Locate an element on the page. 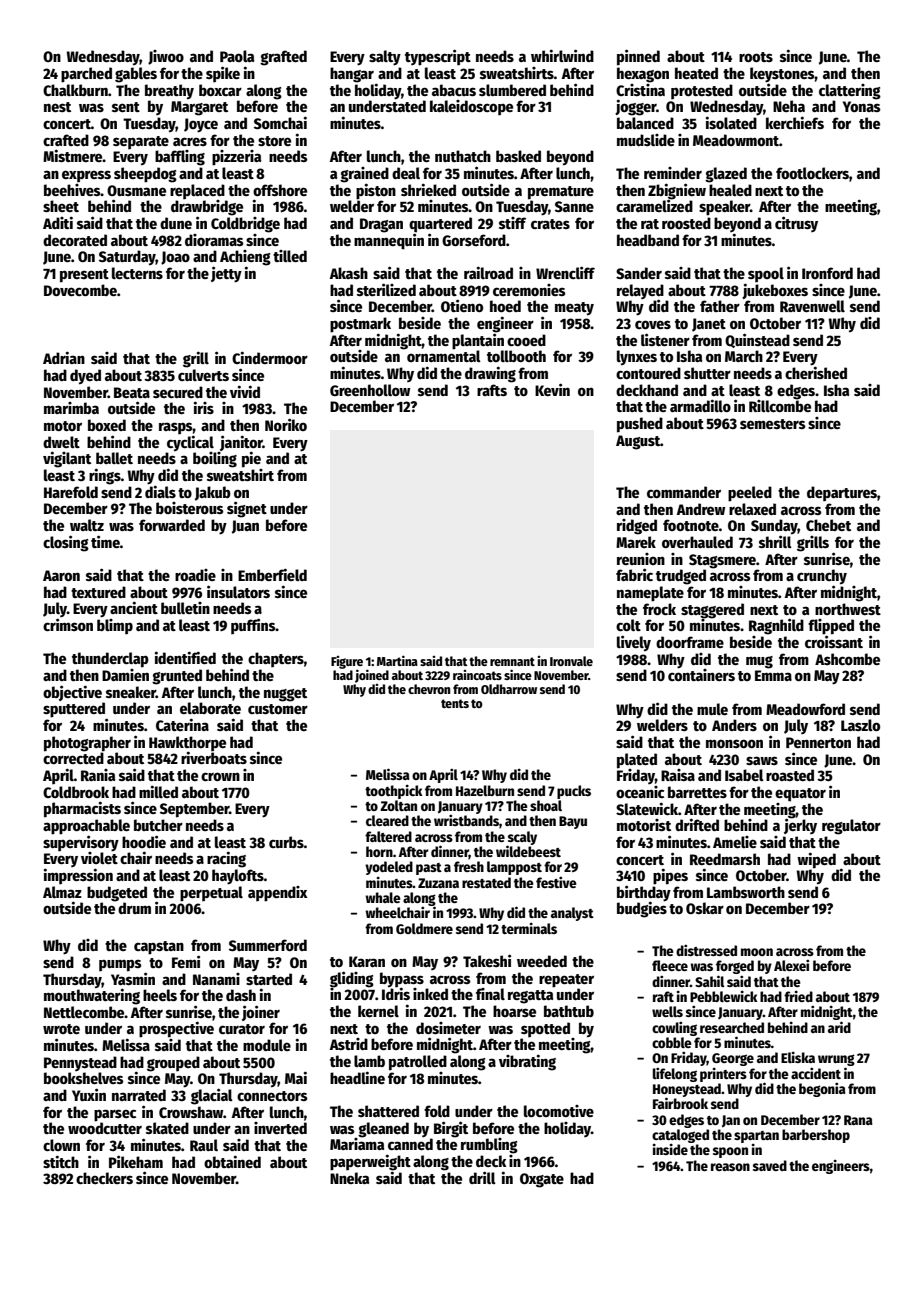  salty is located at coordinates (385, 58).
